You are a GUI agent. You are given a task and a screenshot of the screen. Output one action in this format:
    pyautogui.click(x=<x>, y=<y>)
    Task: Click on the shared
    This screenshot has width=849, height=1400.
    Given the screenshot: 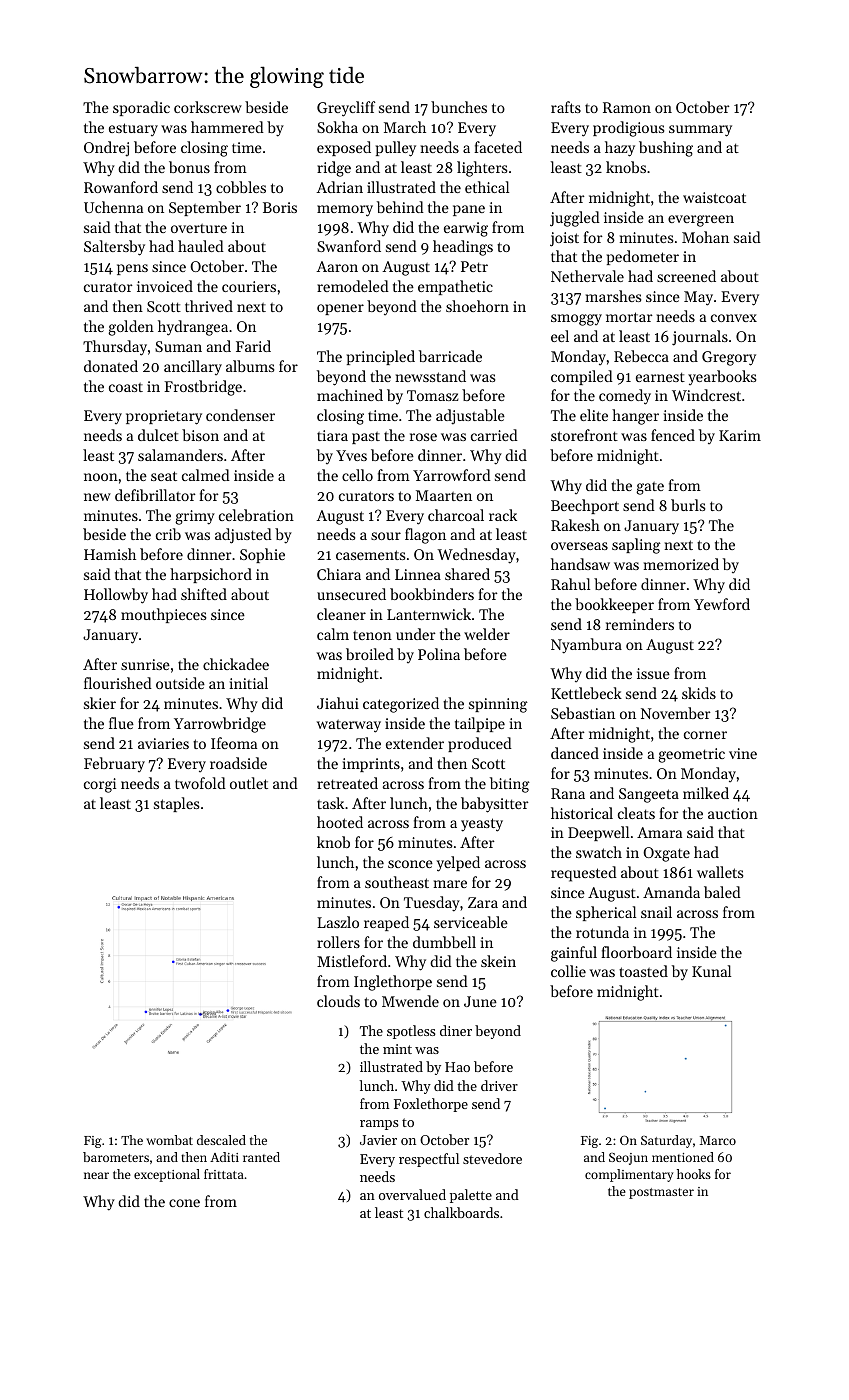 What is the action you would take?
    pyautogui.click(x=467, y=574)
